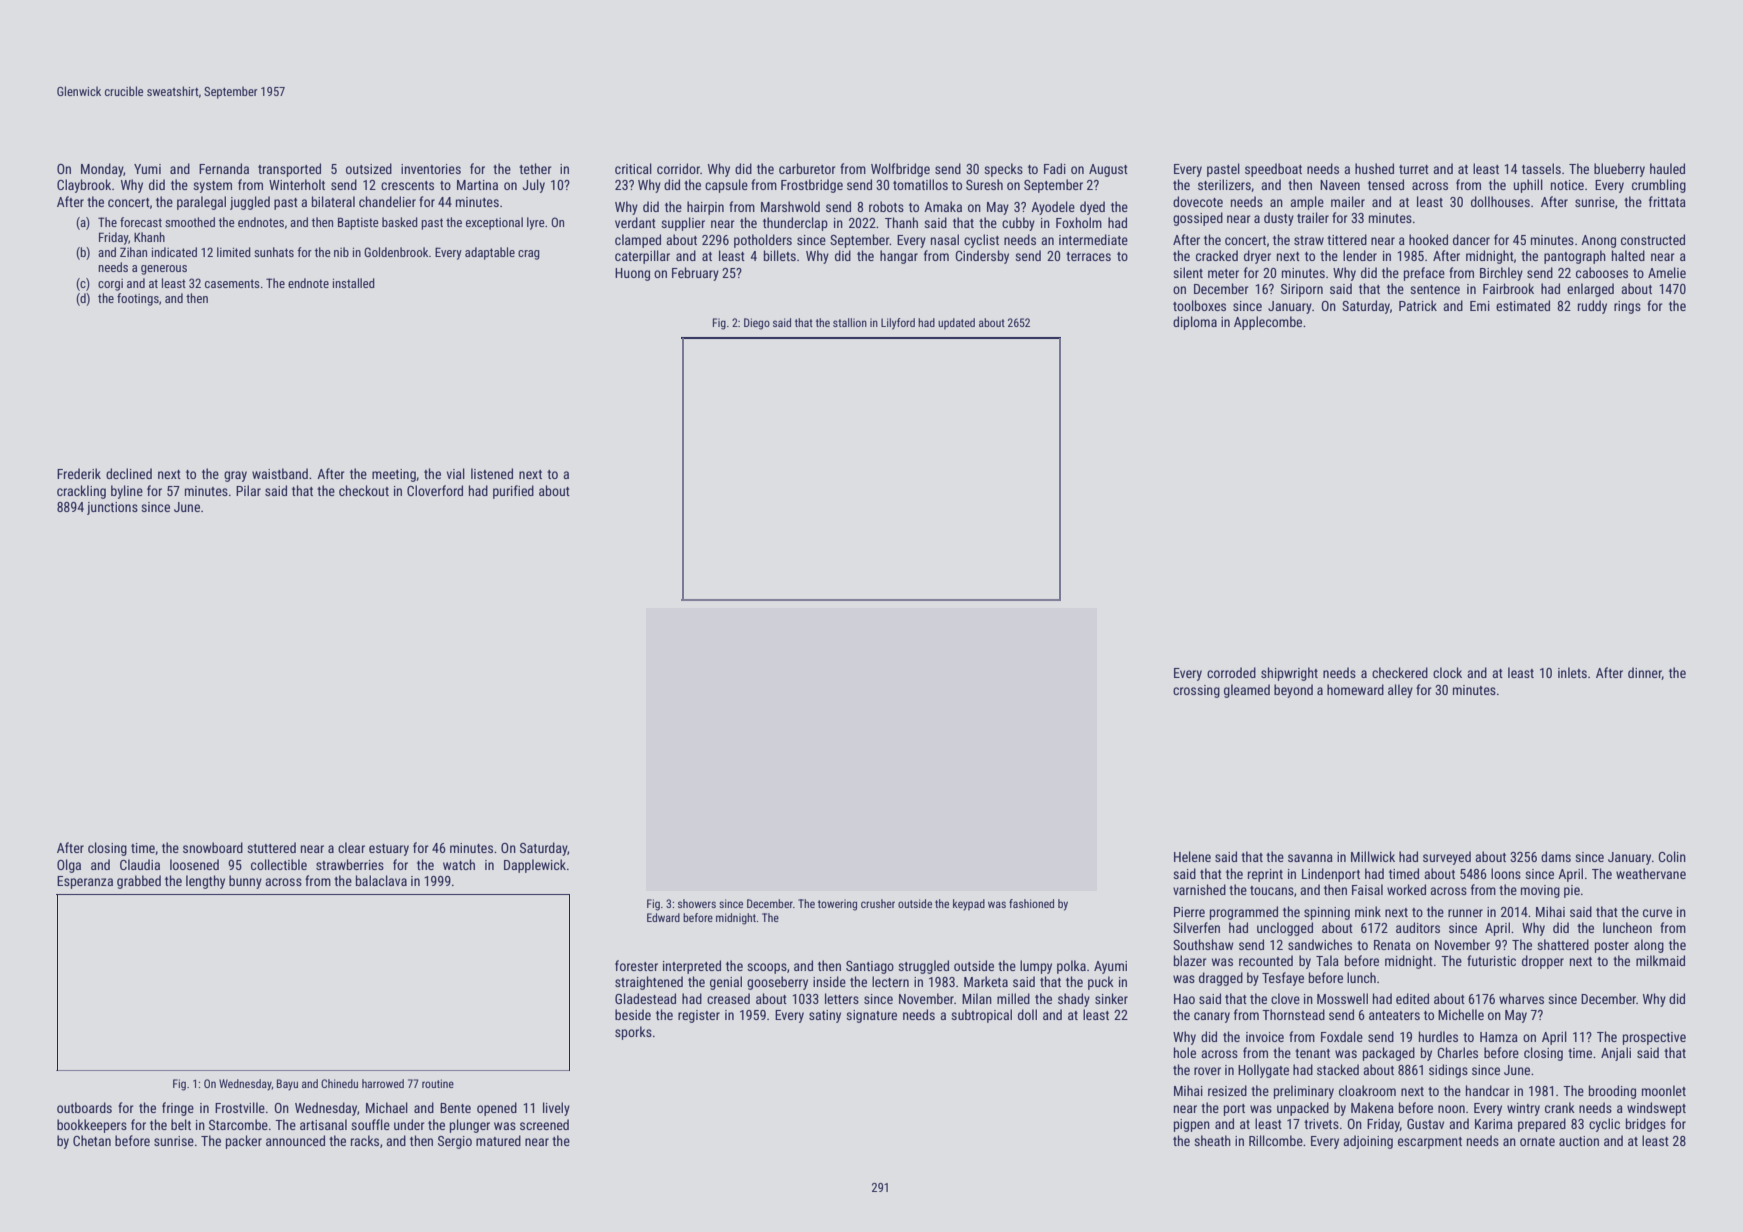 The width and height of the document is (1743, 1232). Describe the element at coordinates (1627, 307) in the document. I see `rings` at that location.
